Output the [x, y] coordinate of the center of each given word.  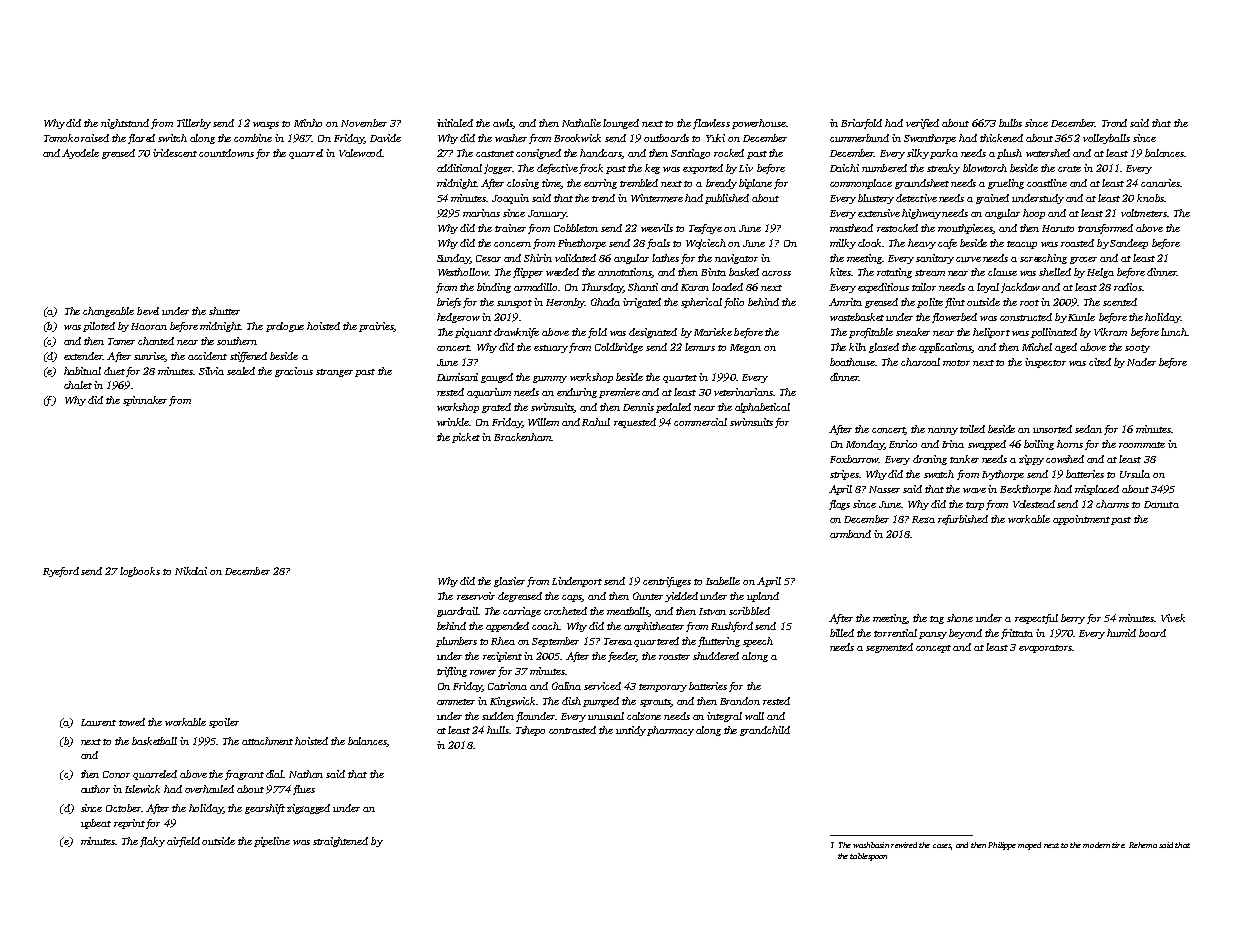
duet [114, 371]
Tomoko [61, 138]
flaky [152, 842]
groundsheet [922, 184]
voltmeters [1144, 213]
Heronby [565, 303]
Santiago [690, 154]
